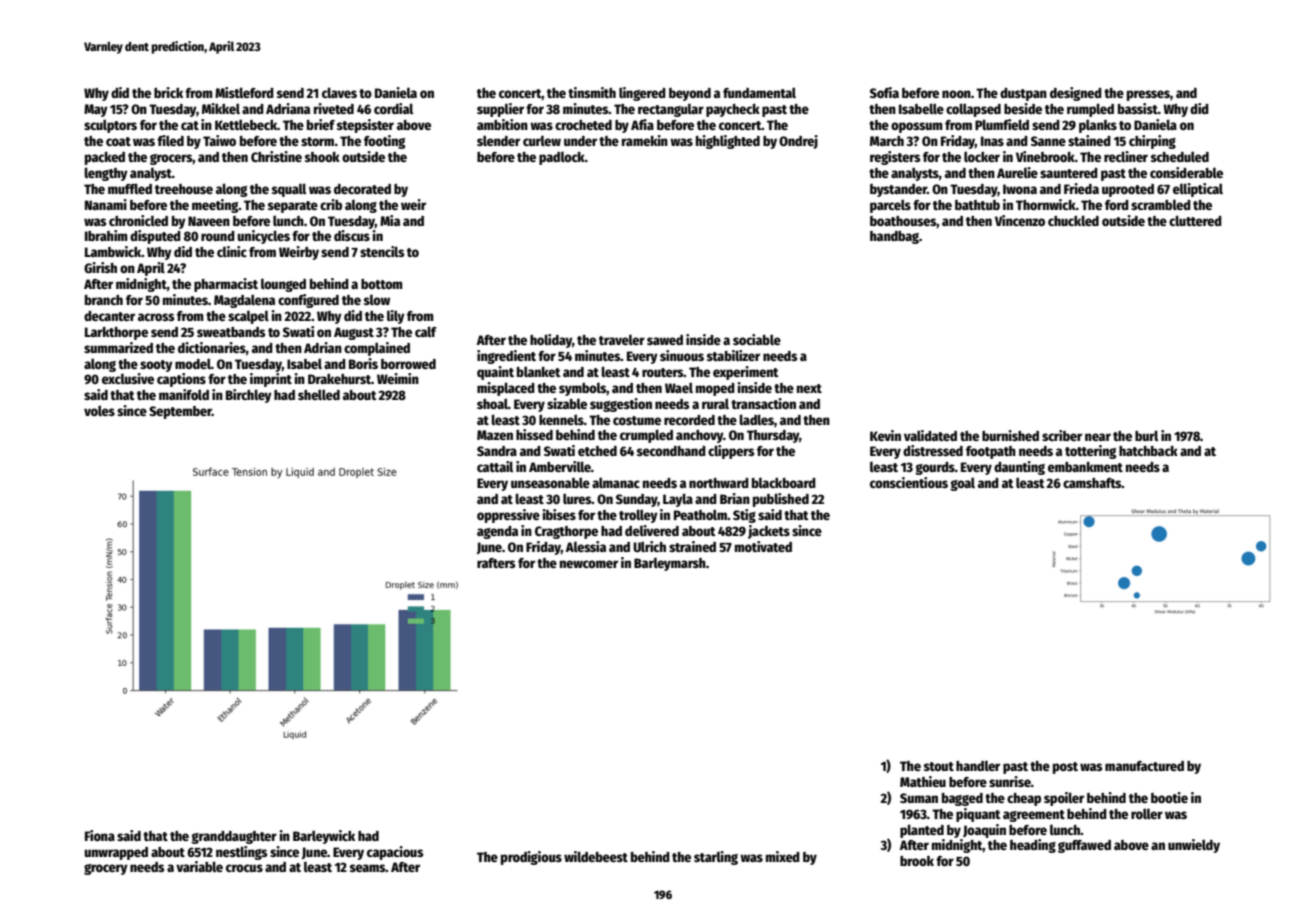 This screenshot has width=1308, height=924. Describe the element at coordinates (939, 766) in the screenshot. I see `stout` at that location.
